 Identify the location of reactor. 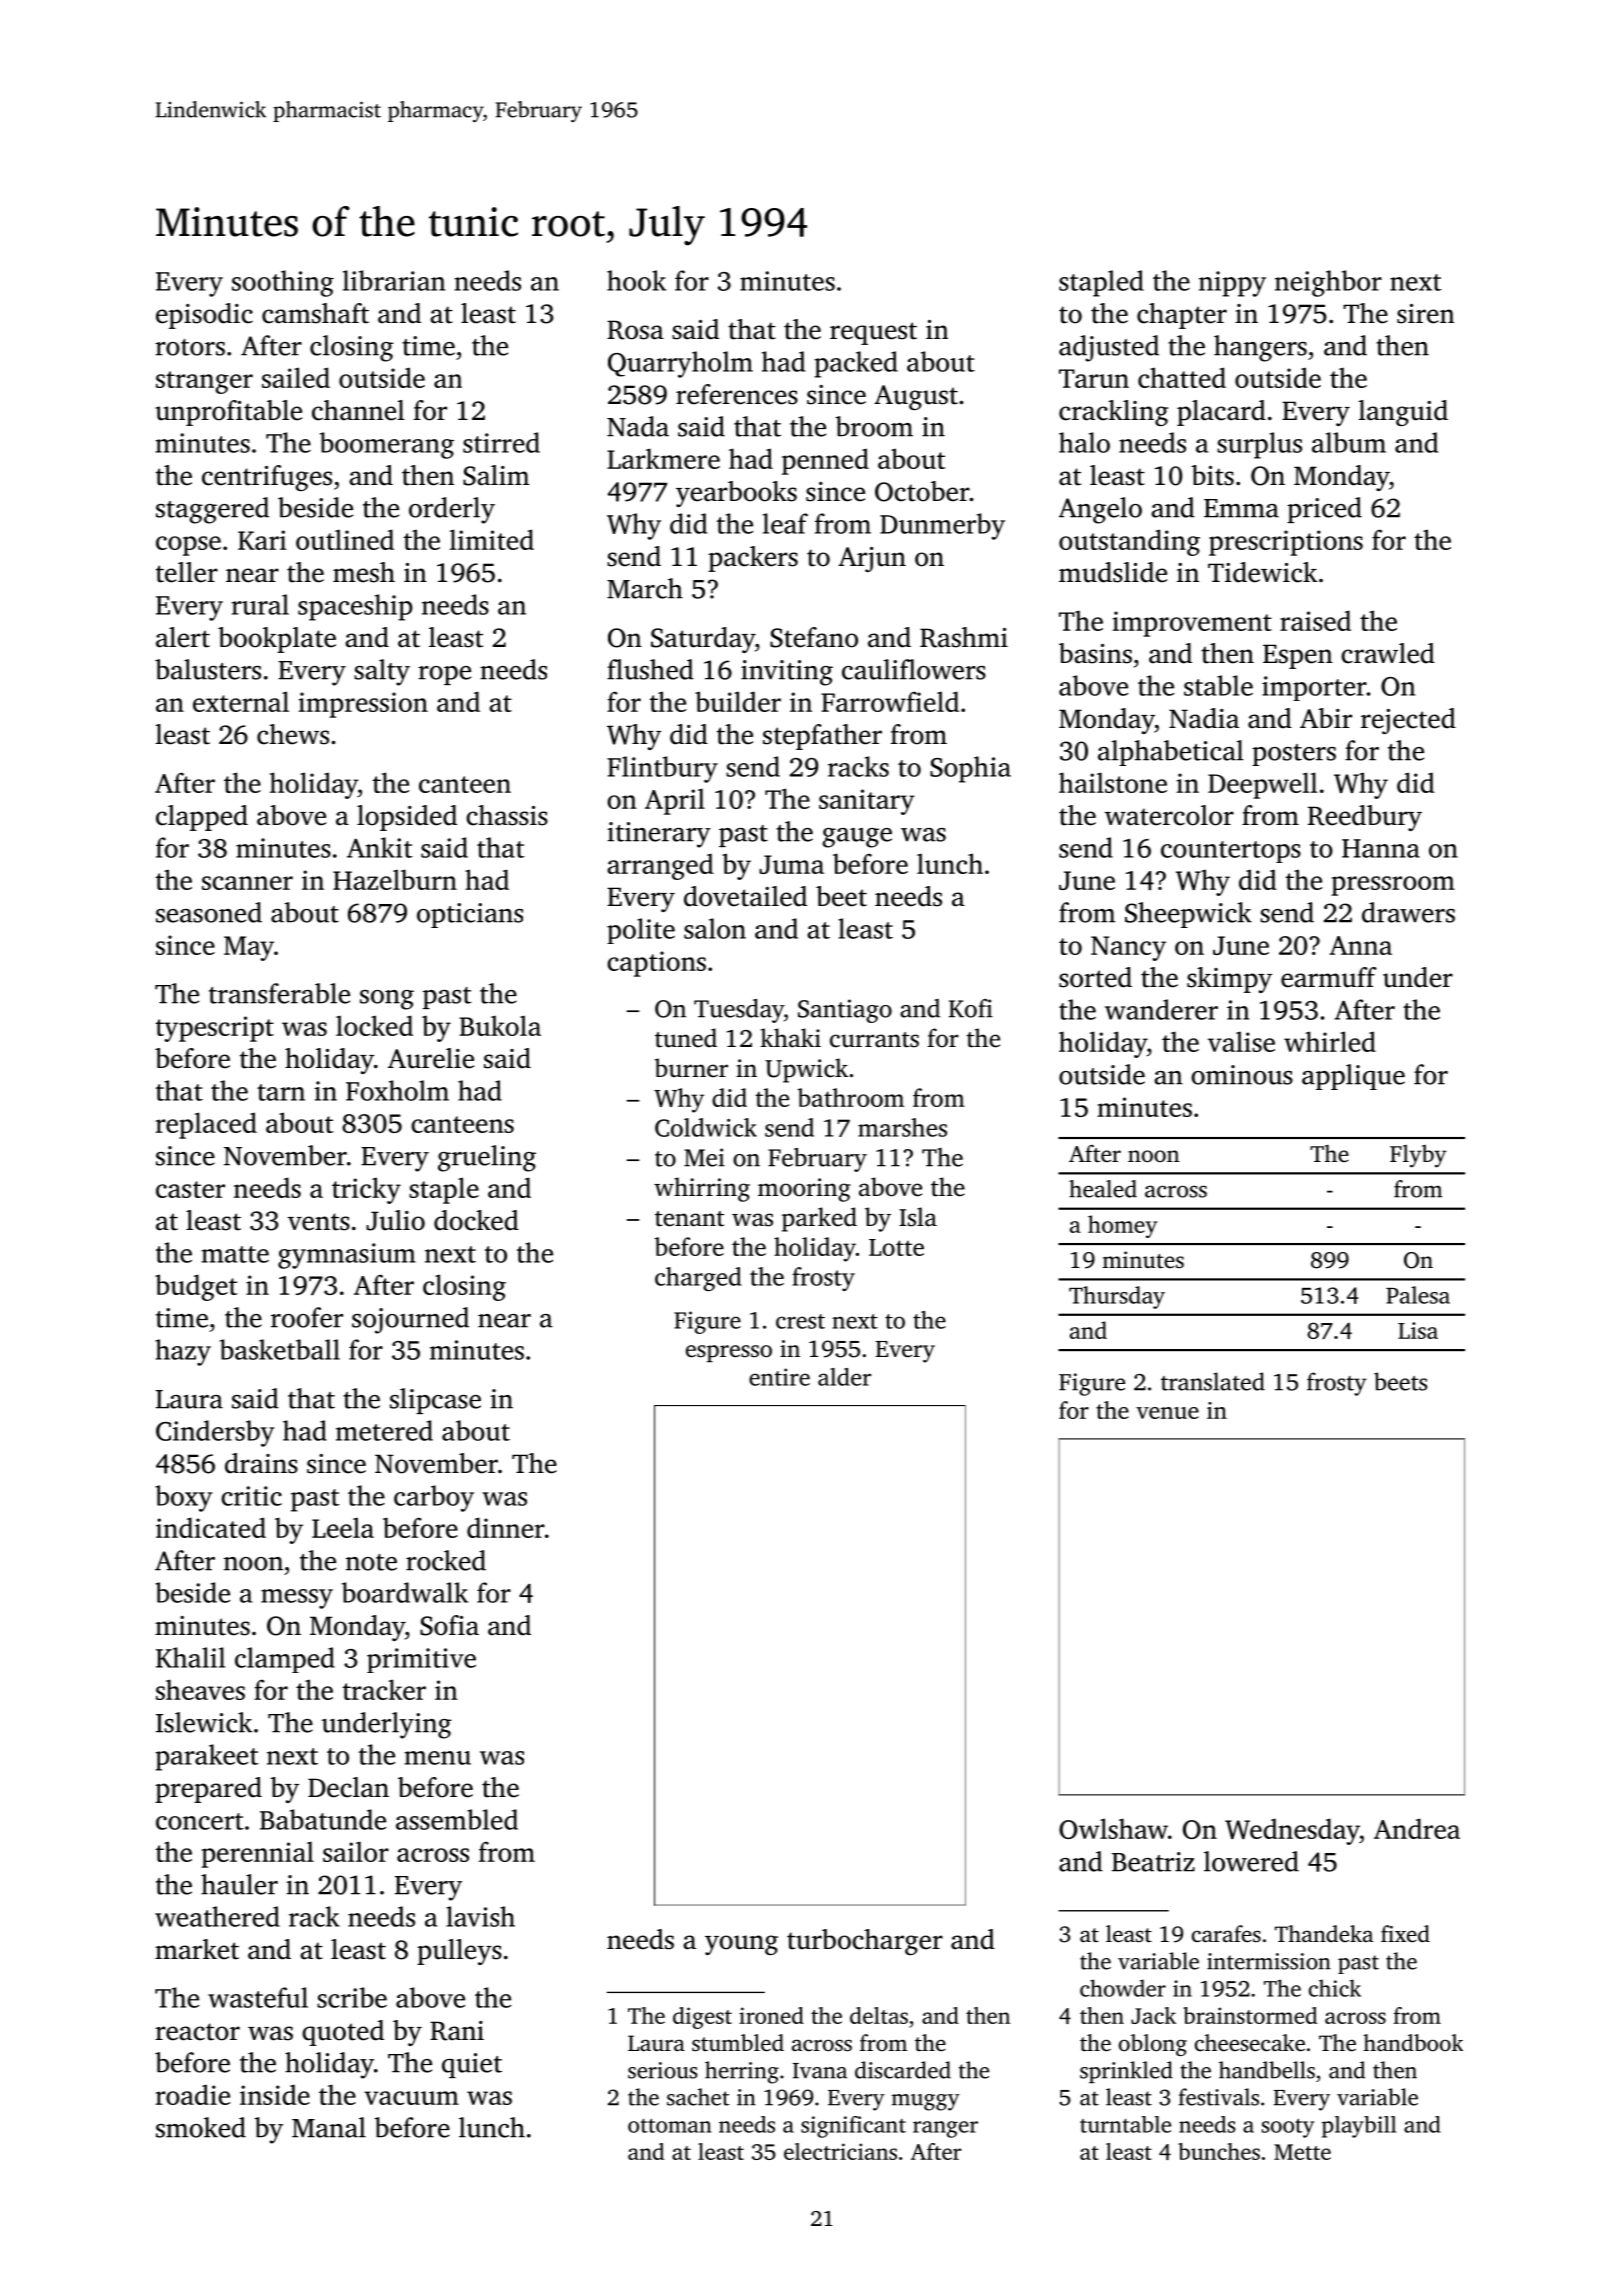
(197, 2032).
